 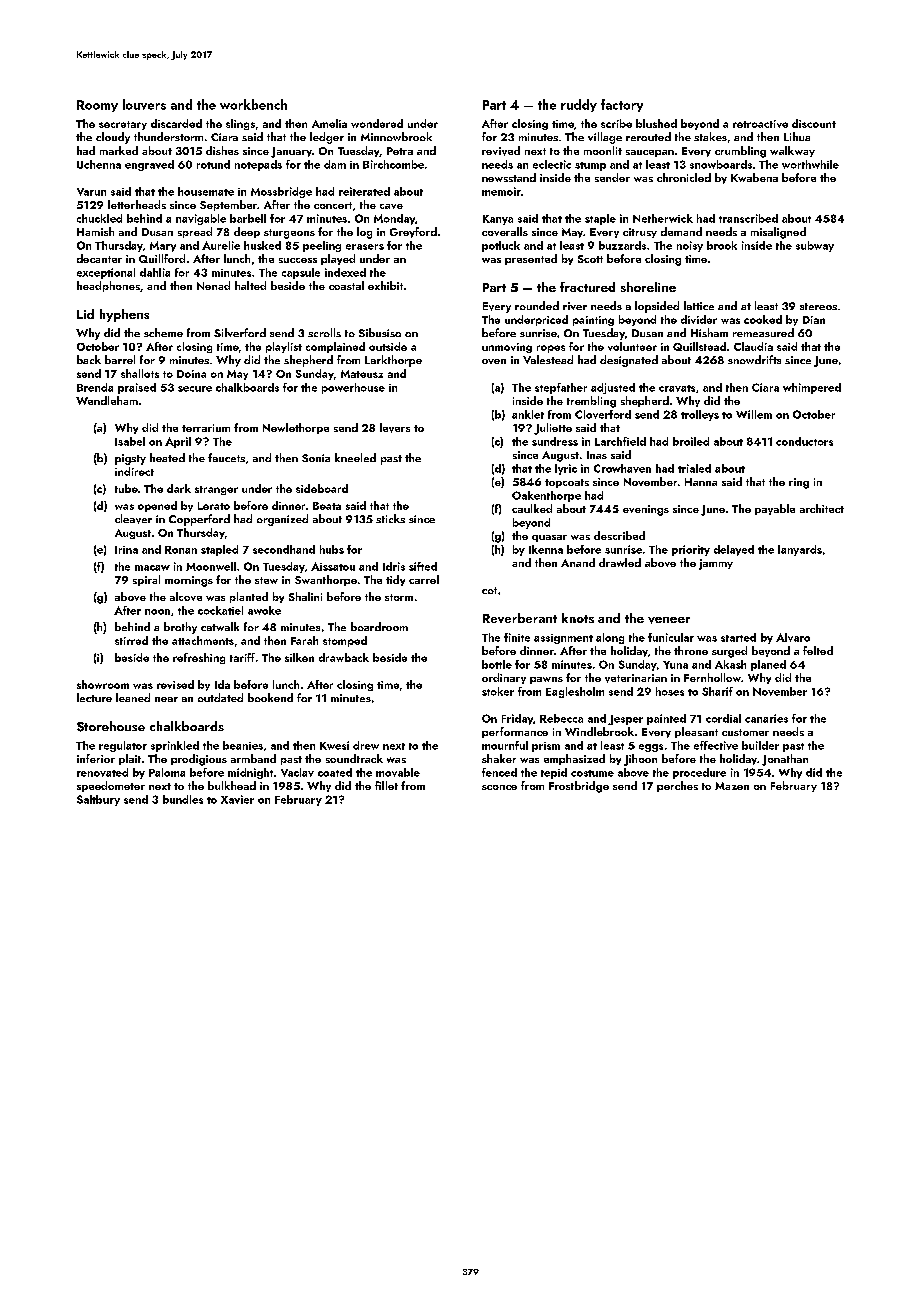 What do you see at coordinates (353, 388) in the image?
I see `powerhouse` at bounding box center [353, 388].
